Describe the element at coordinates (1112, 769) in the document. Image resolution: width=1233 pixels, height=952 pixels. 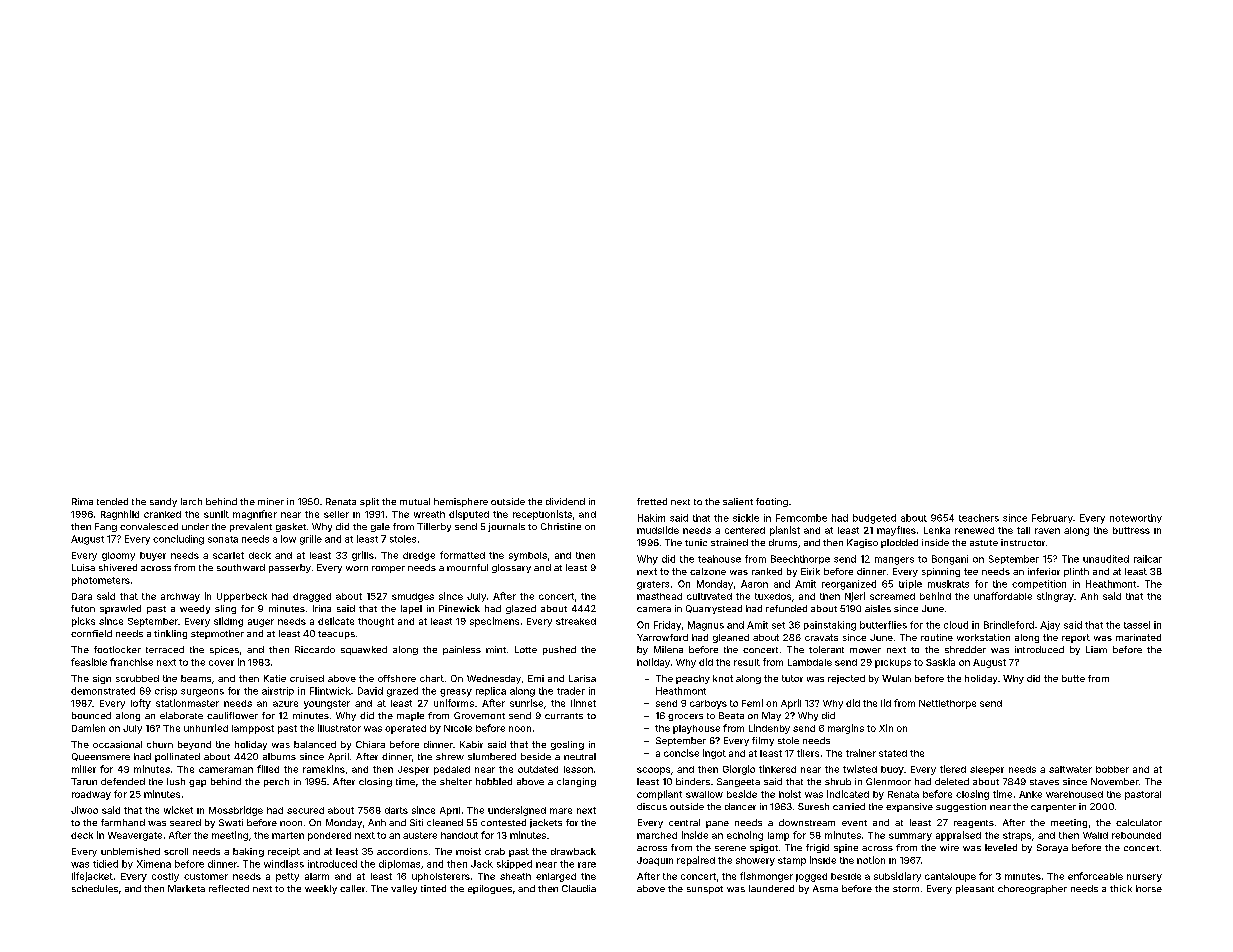
I see `bobber` at that location.
